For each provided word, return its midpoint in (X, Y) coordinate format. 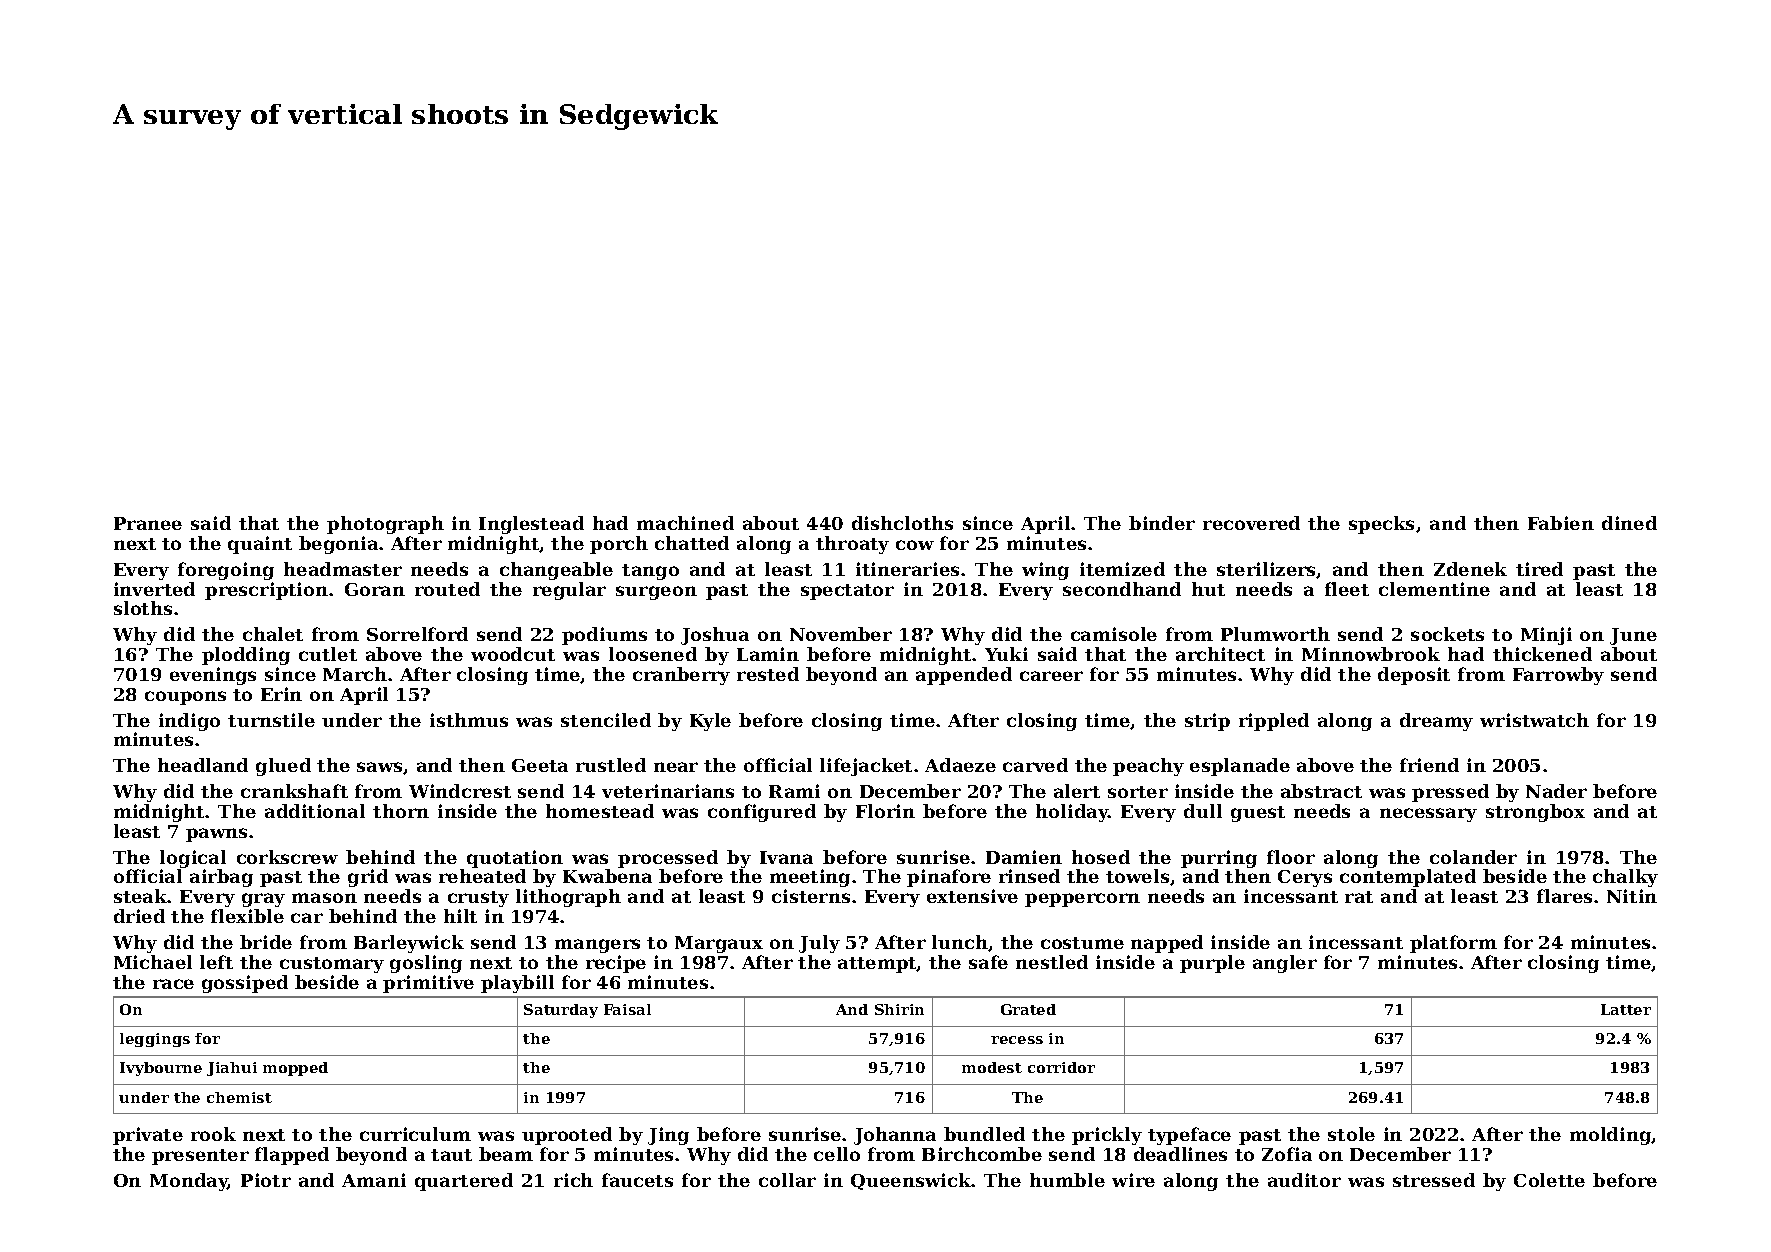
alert (1077, 791)
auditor (1304, 1180)
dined (1629, 523)
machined (685, 523)
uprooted (567, 1136)
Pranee (148, 523)
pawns (216, 835)
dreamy (1436, 722)
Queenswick (911, 1181)
